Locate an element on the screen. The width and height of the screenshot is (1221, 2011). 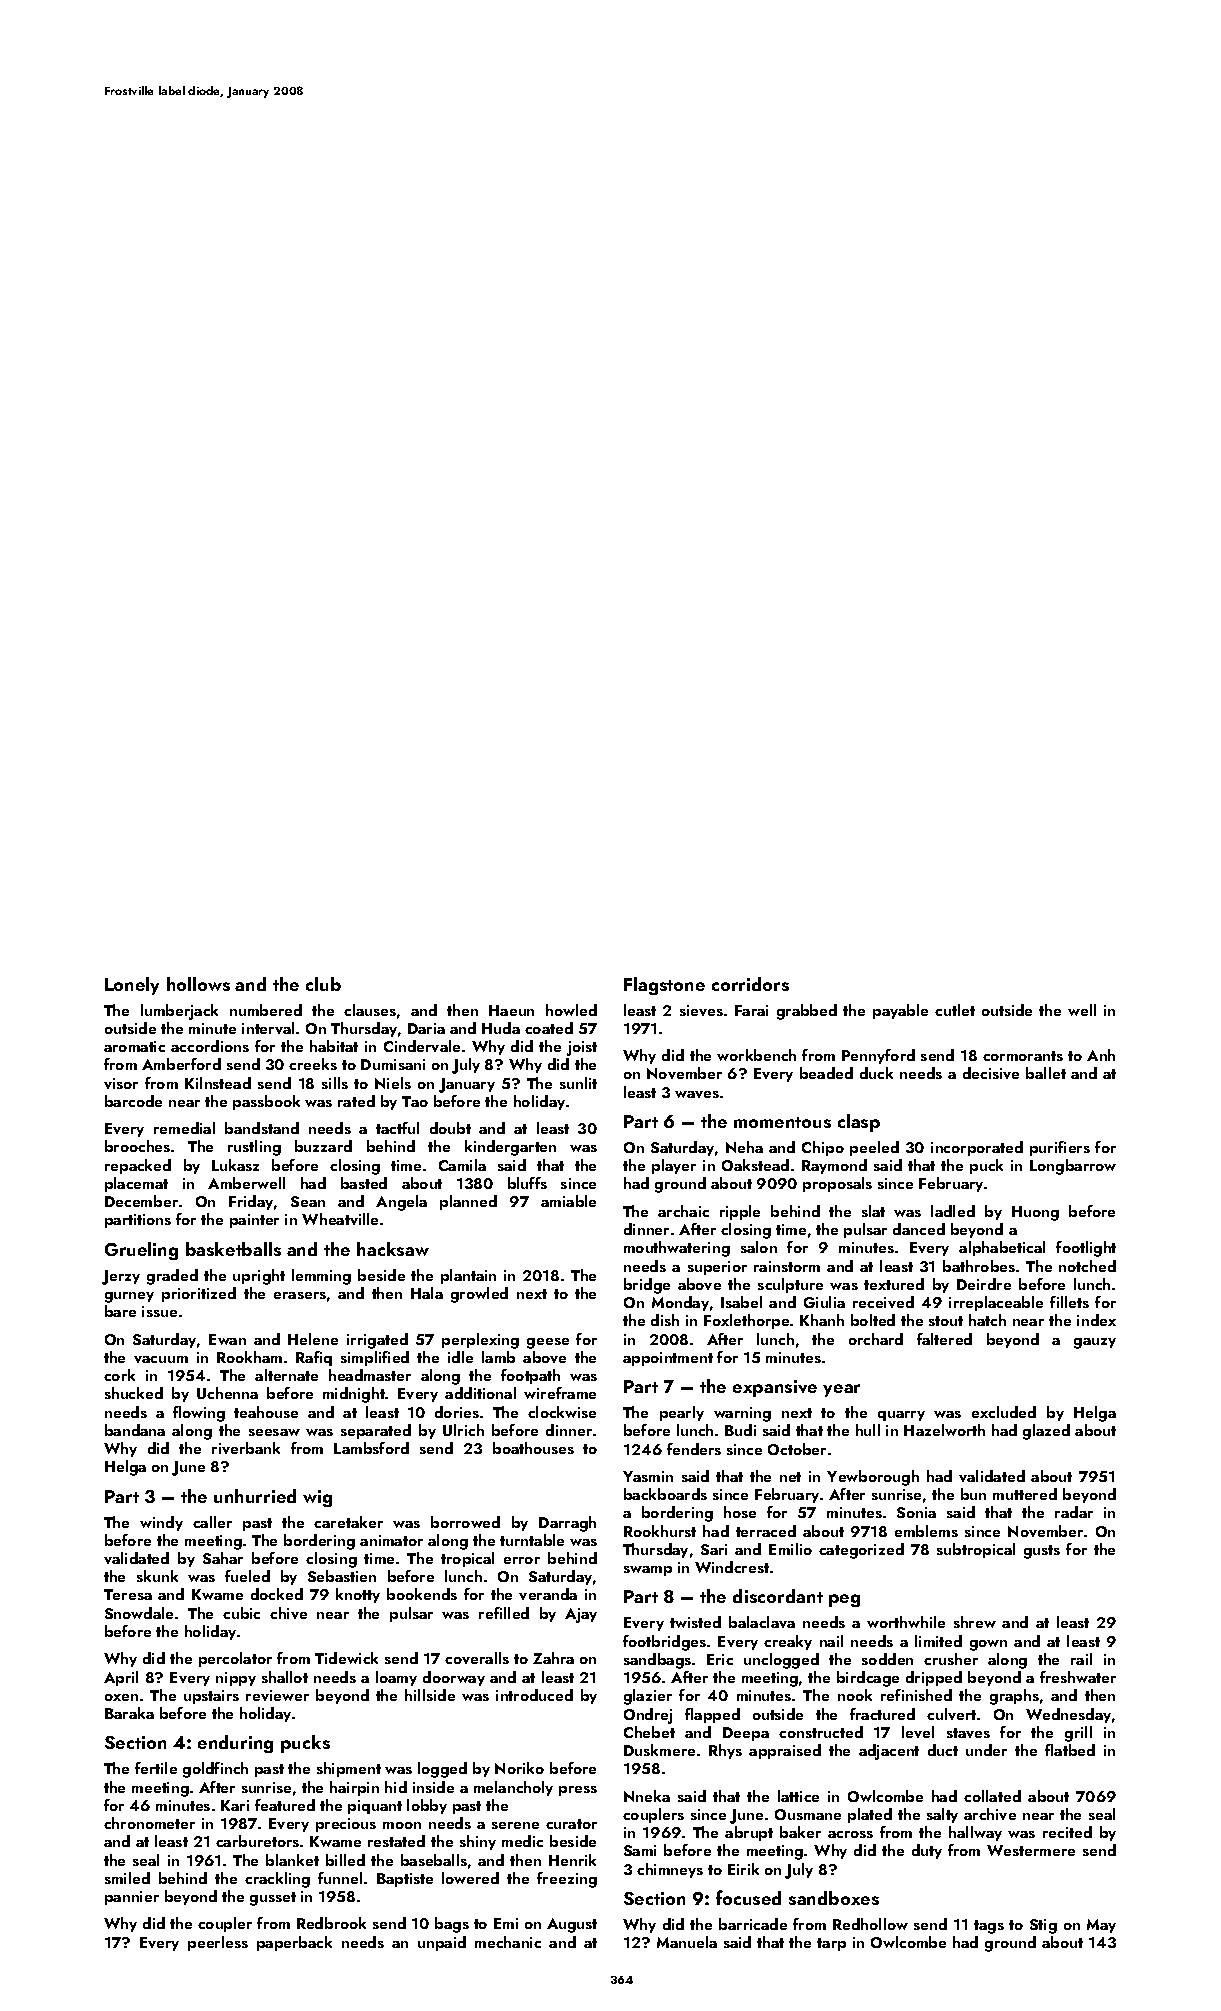
cormorants is located at coordinates (1023, 1056).
